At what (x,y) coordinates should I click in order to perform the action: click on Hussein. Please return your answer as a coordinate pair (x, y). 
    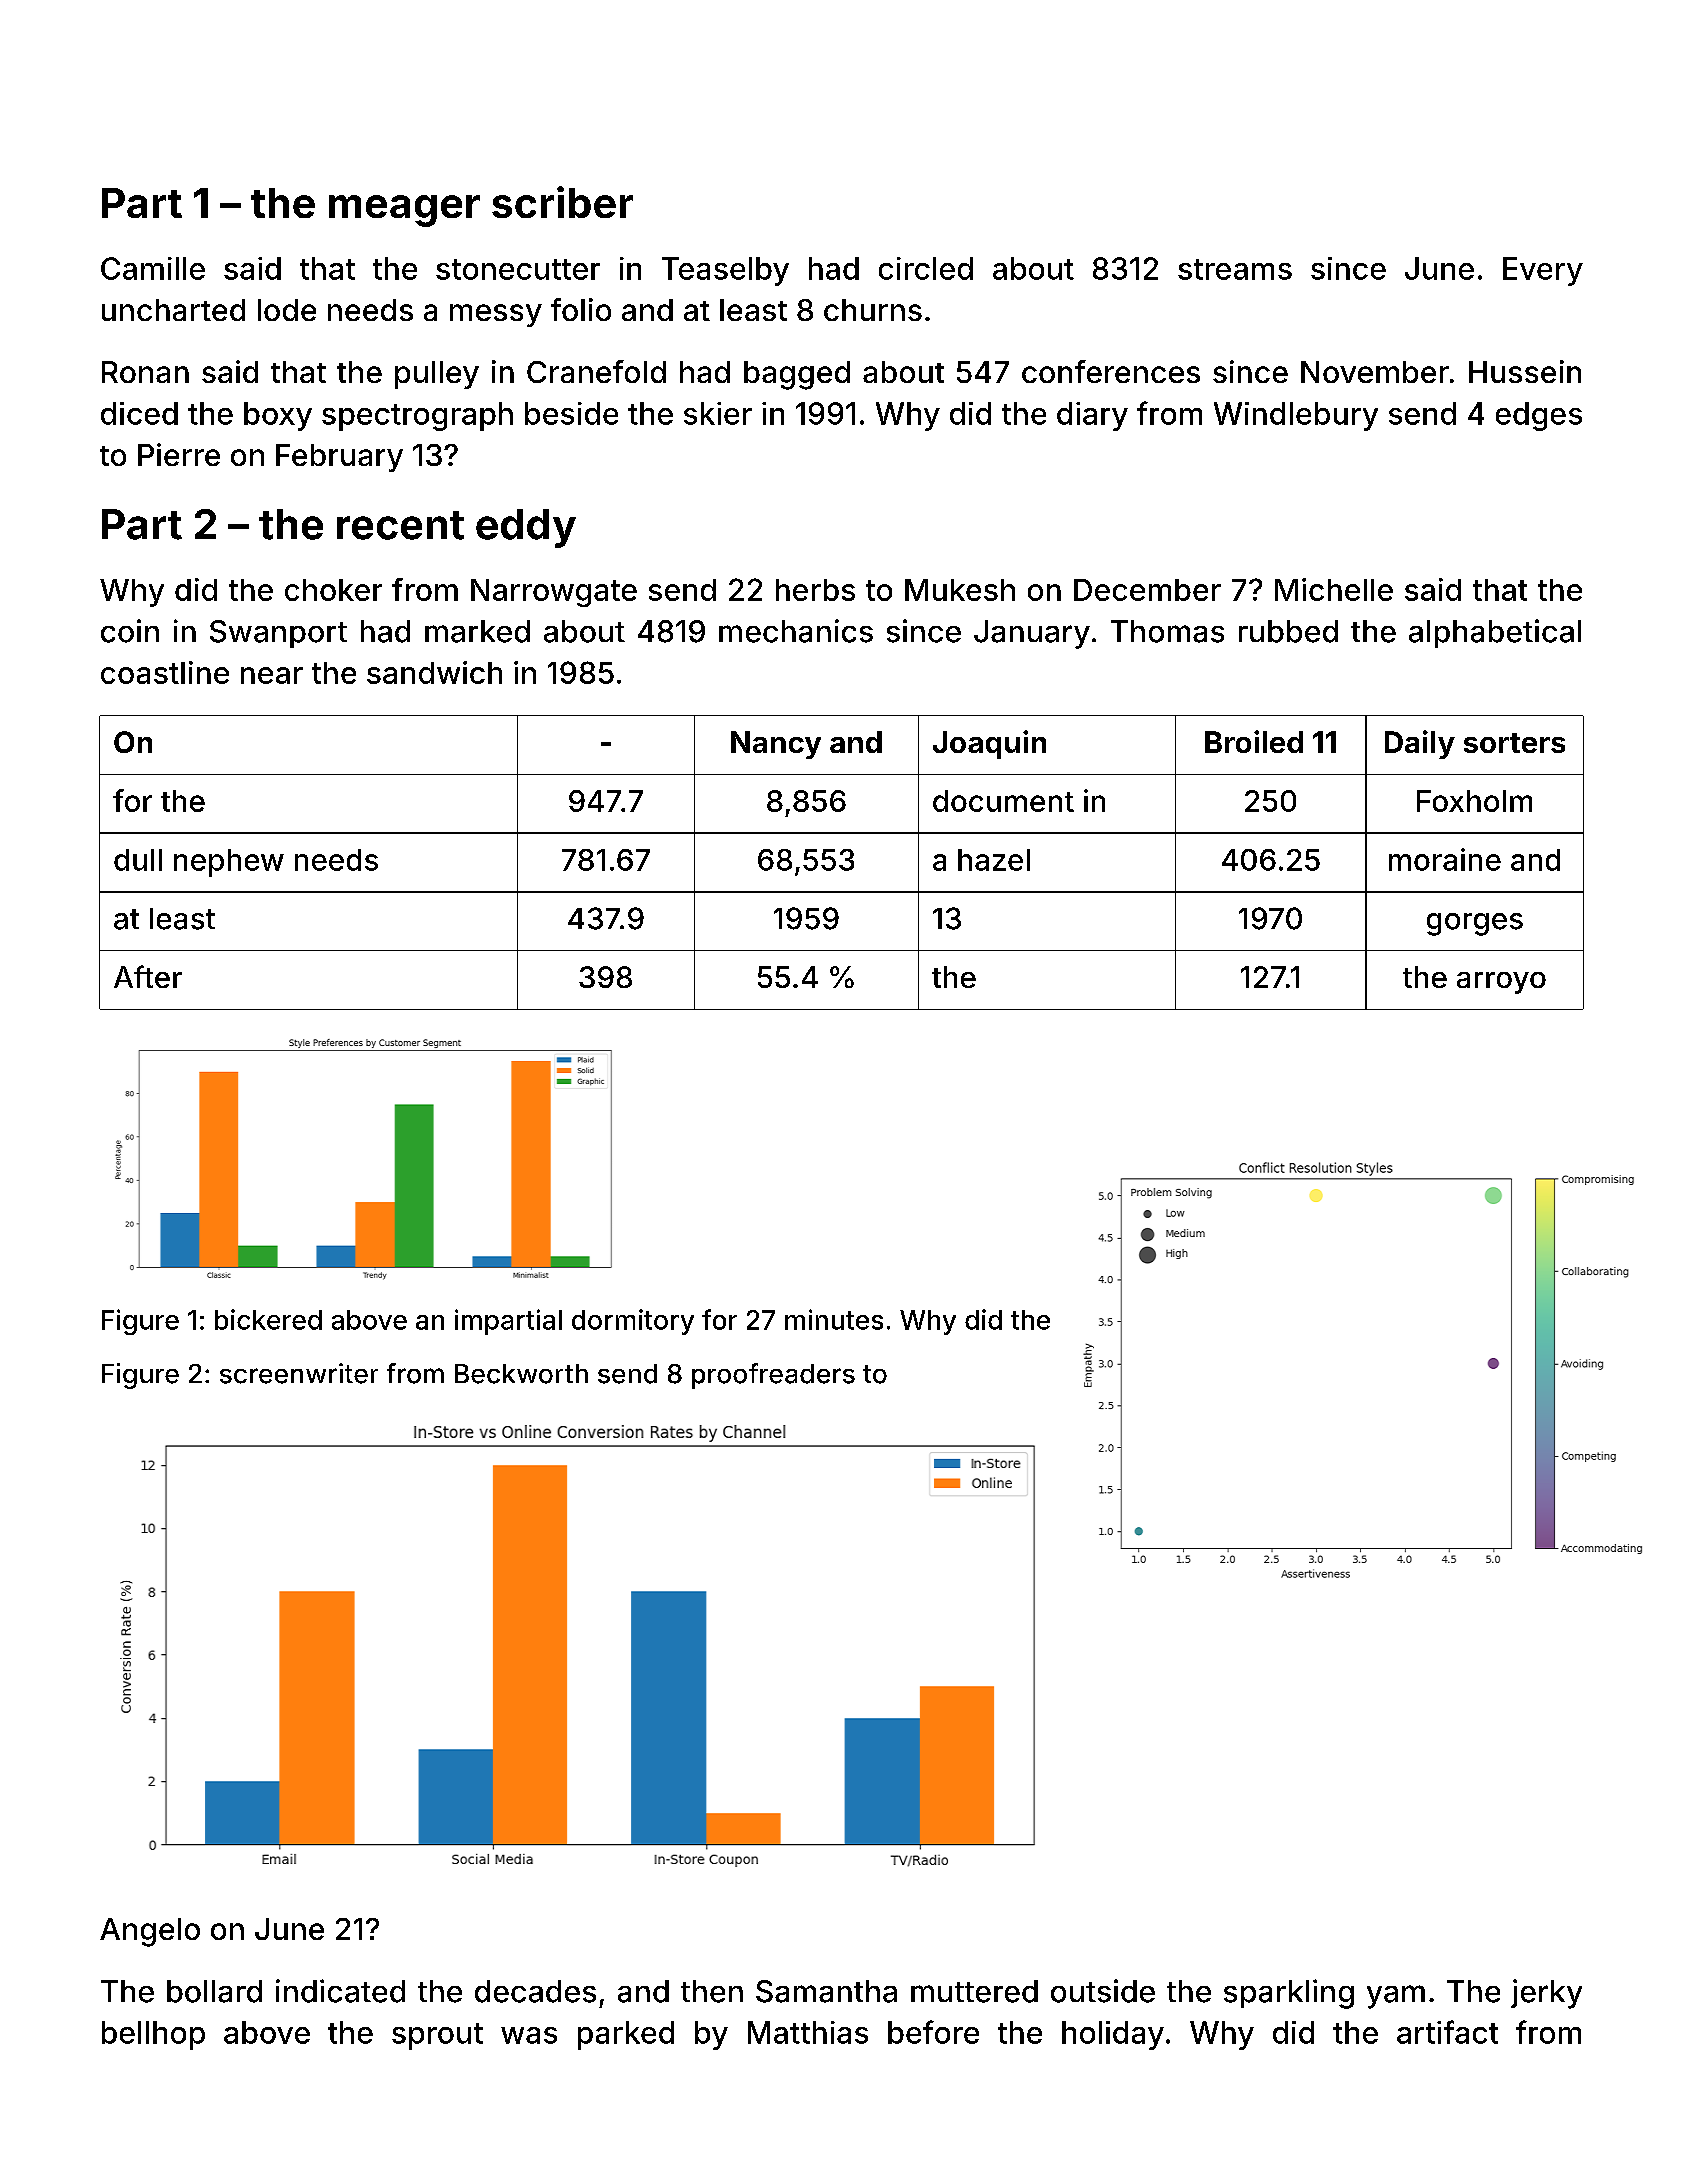
    Looking at the image, I should click on (1525, 371).
